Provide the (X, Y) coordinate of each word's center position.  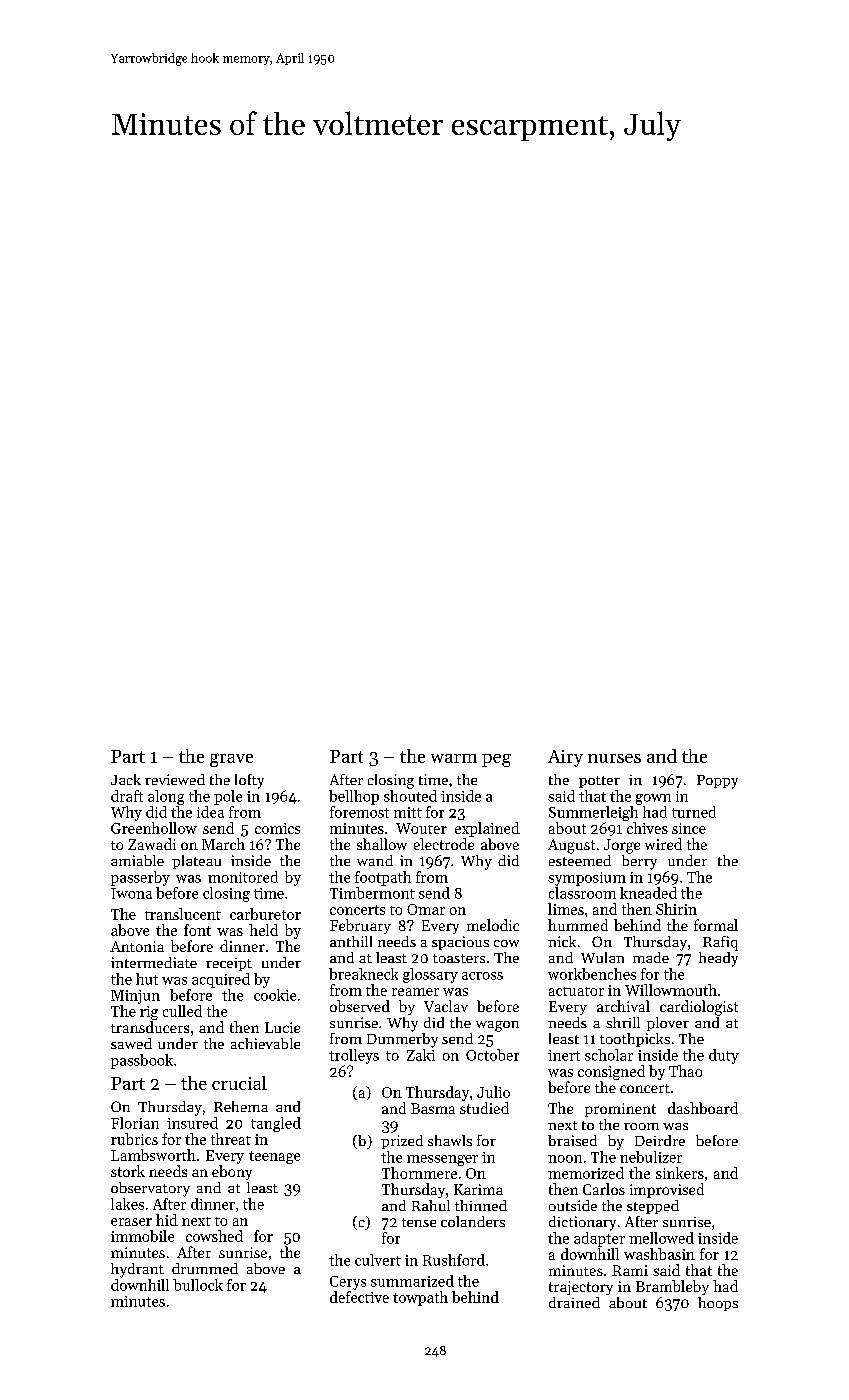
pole (228, 797)
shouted (410, 796)
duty (724, 1056)
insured (192, 1123)
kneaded (648, 893)
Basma (433, 1108)
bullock (198, 1285)
